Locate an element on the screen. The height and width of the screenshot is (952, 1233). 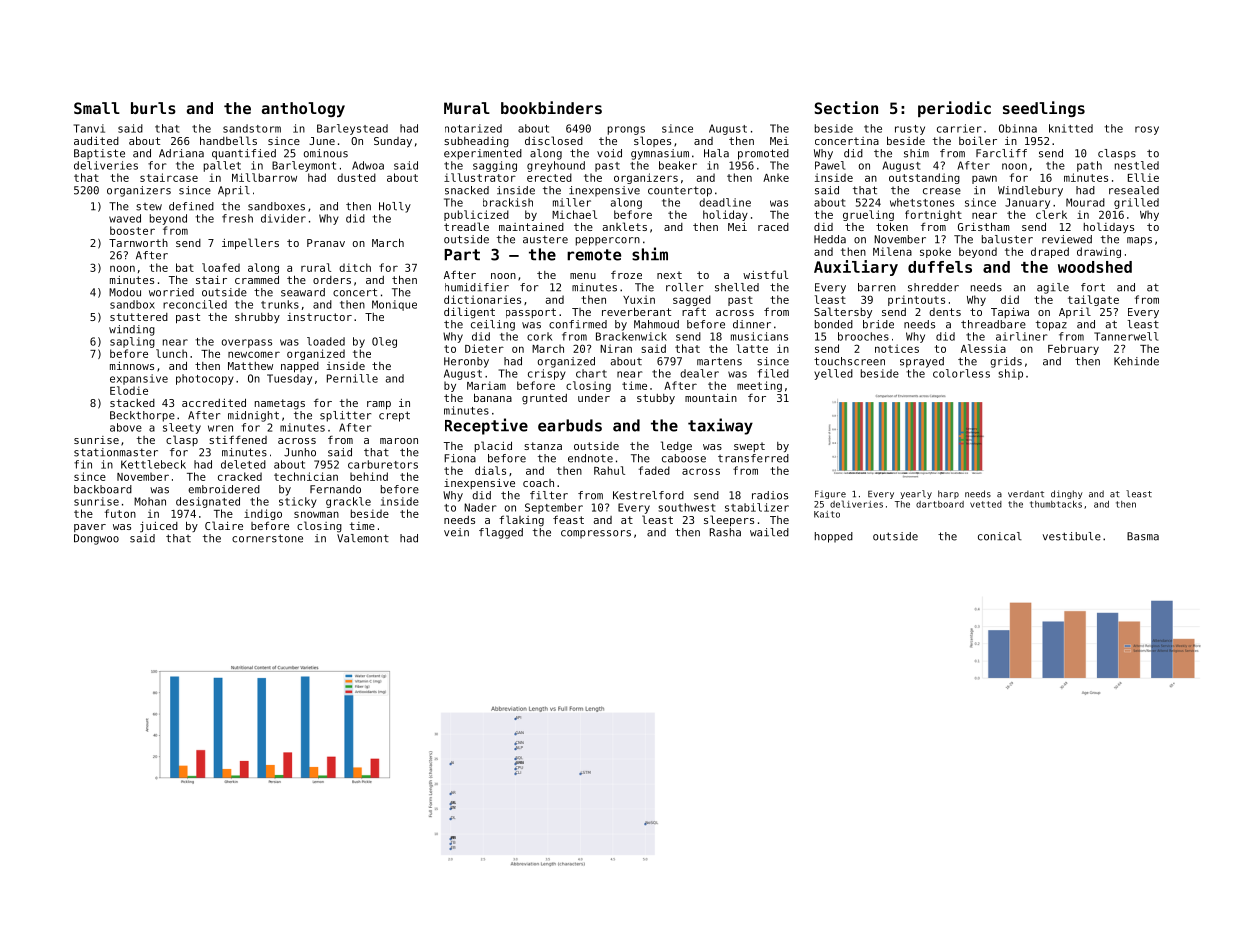
barren is located at coordinates (877, 287).
